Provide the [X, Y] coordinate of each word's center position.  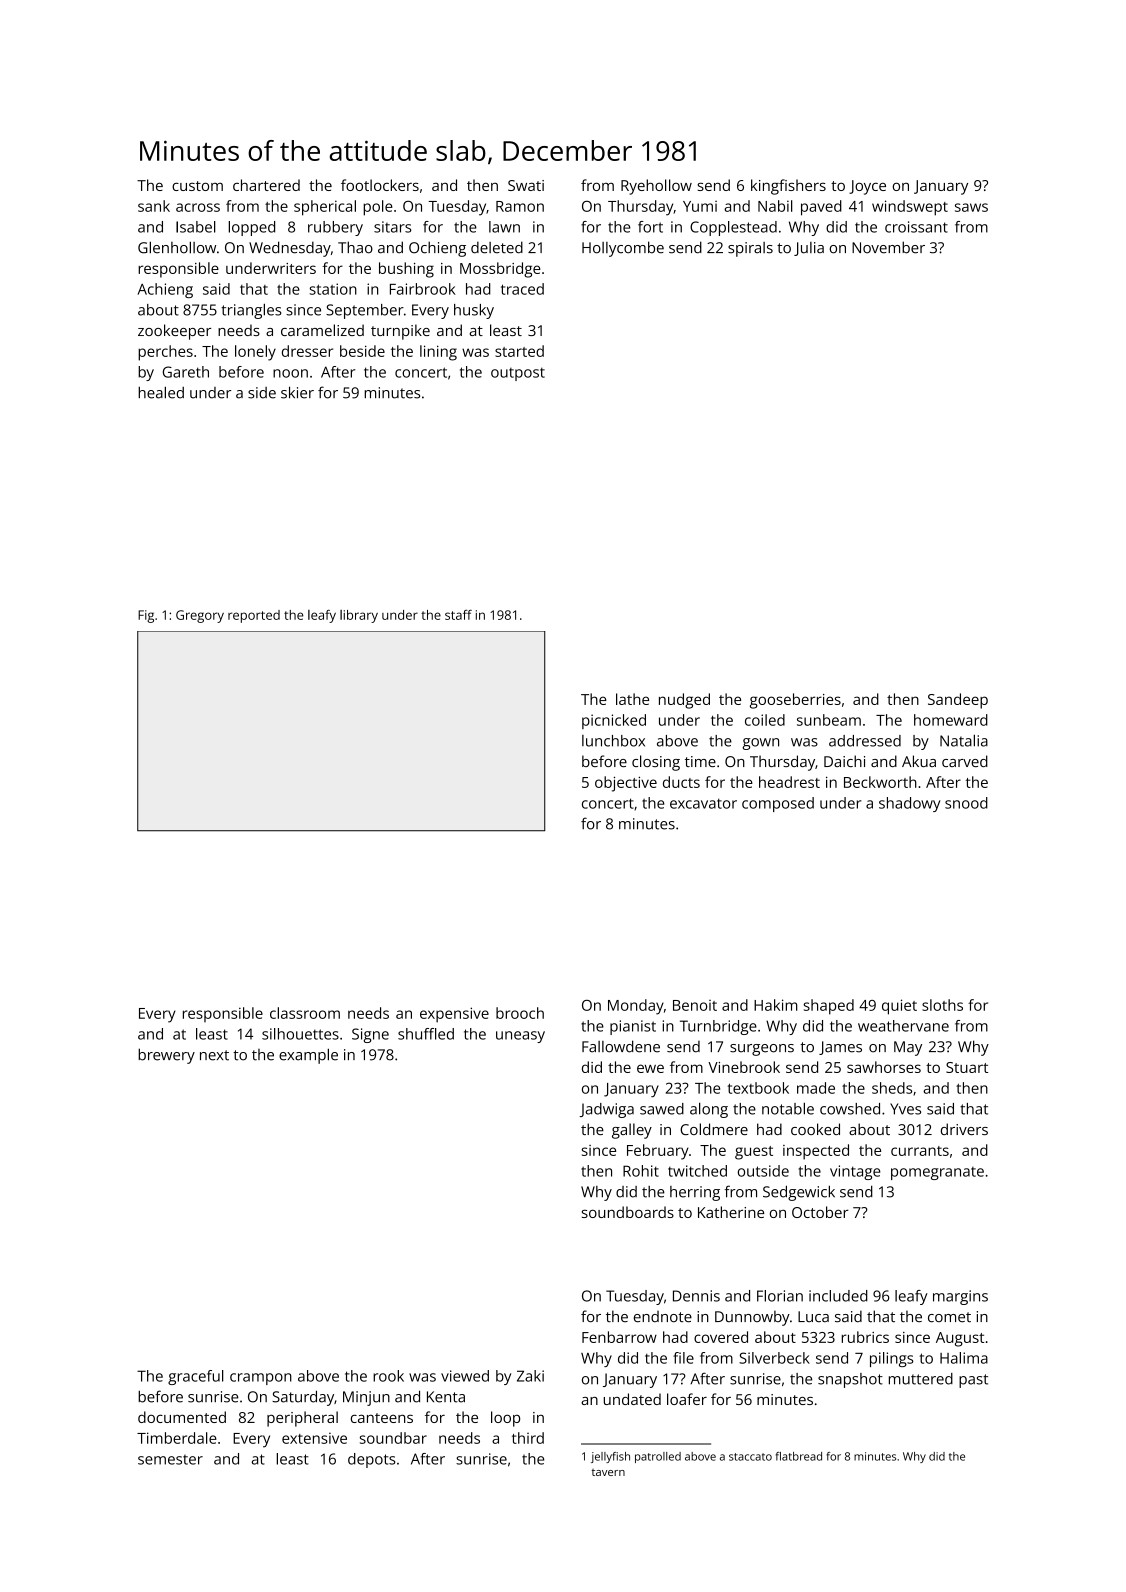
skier [297, 392]
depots [372, 1460]
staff [458, 615]
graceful [196, 1377]
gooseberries [795, 701]
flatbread [799, 1456]
